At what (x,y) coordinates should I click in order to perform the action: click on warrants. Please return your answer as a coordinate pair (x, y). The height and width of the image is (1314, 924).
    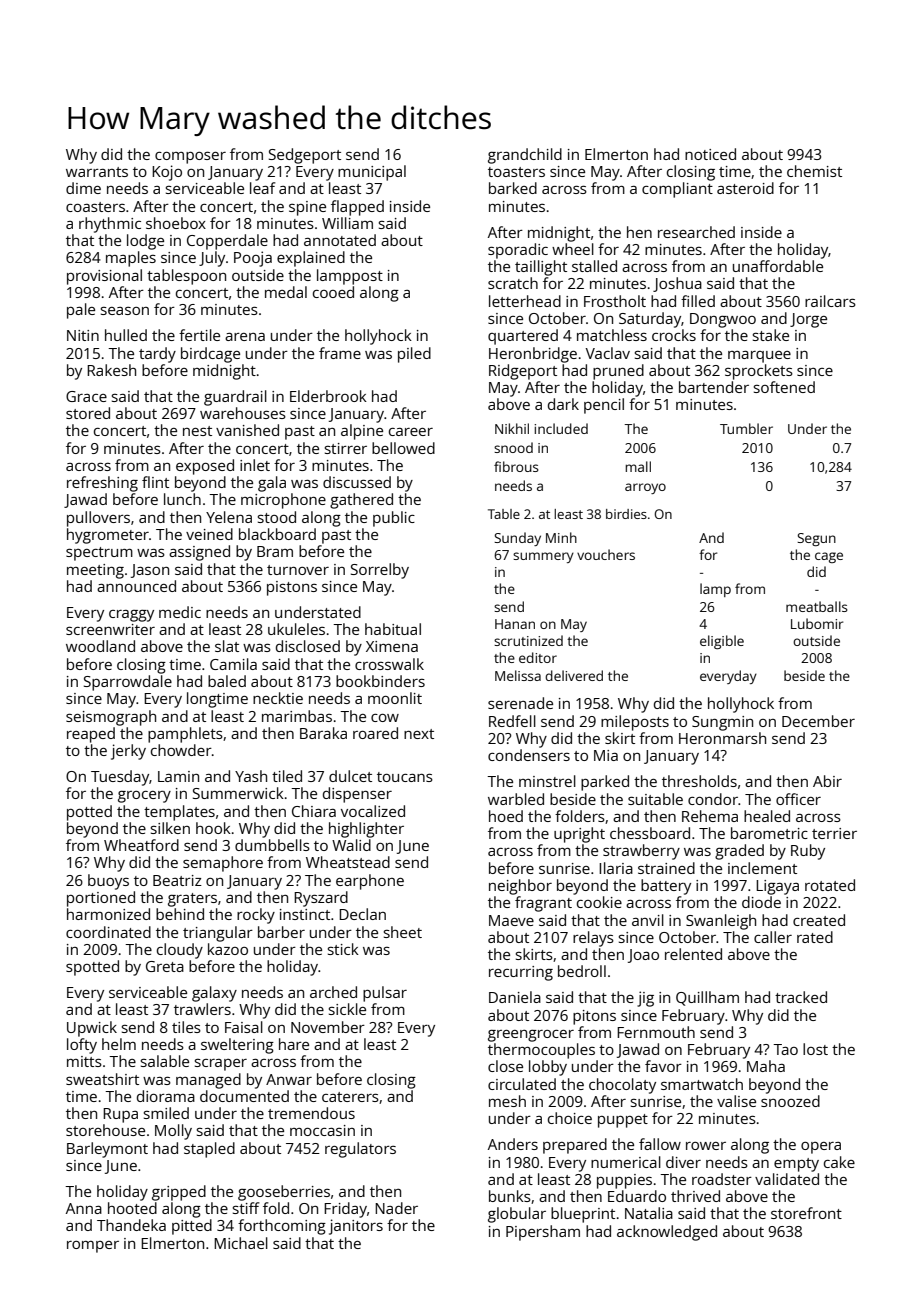
    Looking at the image, I should click on (97, 172).
